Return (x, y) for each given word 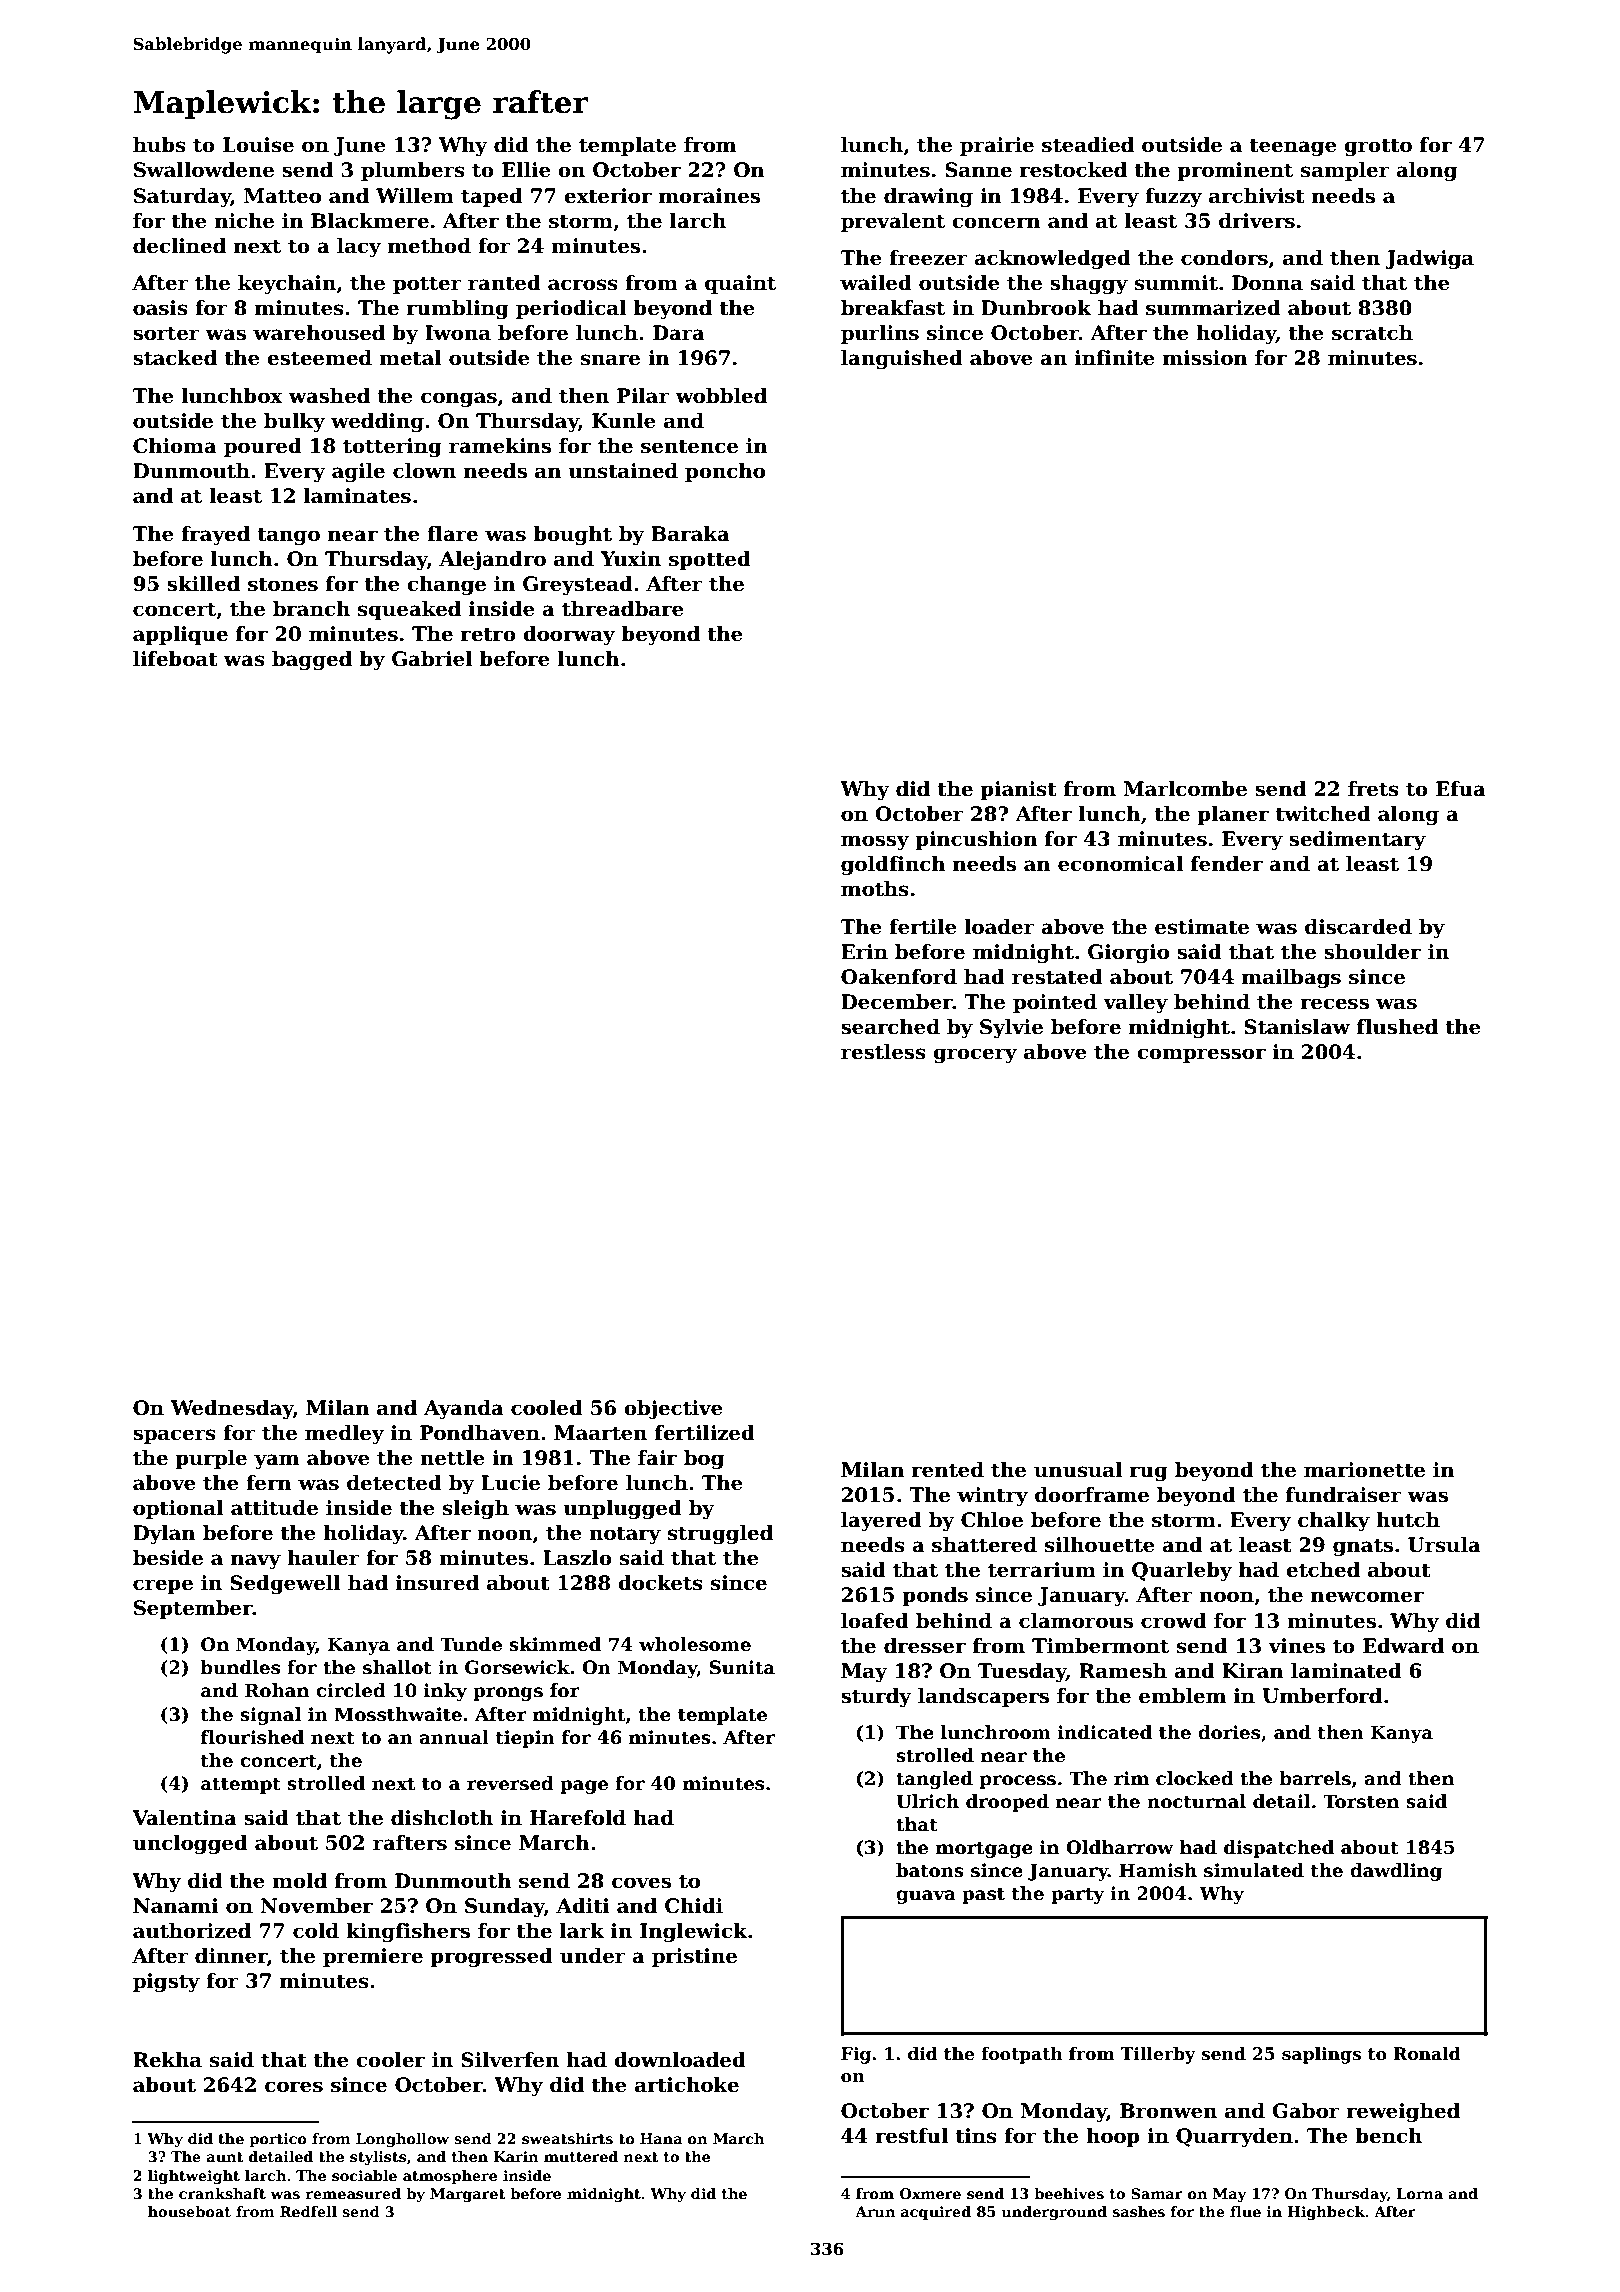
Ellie (526, 170)
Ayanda (464, 1410)
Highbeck (1326, 2213)
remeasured (353, 2193)
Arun (875, 2211)
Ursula (1444, 1545)
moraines (709, 196)
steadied (1088, 145)
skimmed (555, 1644)
